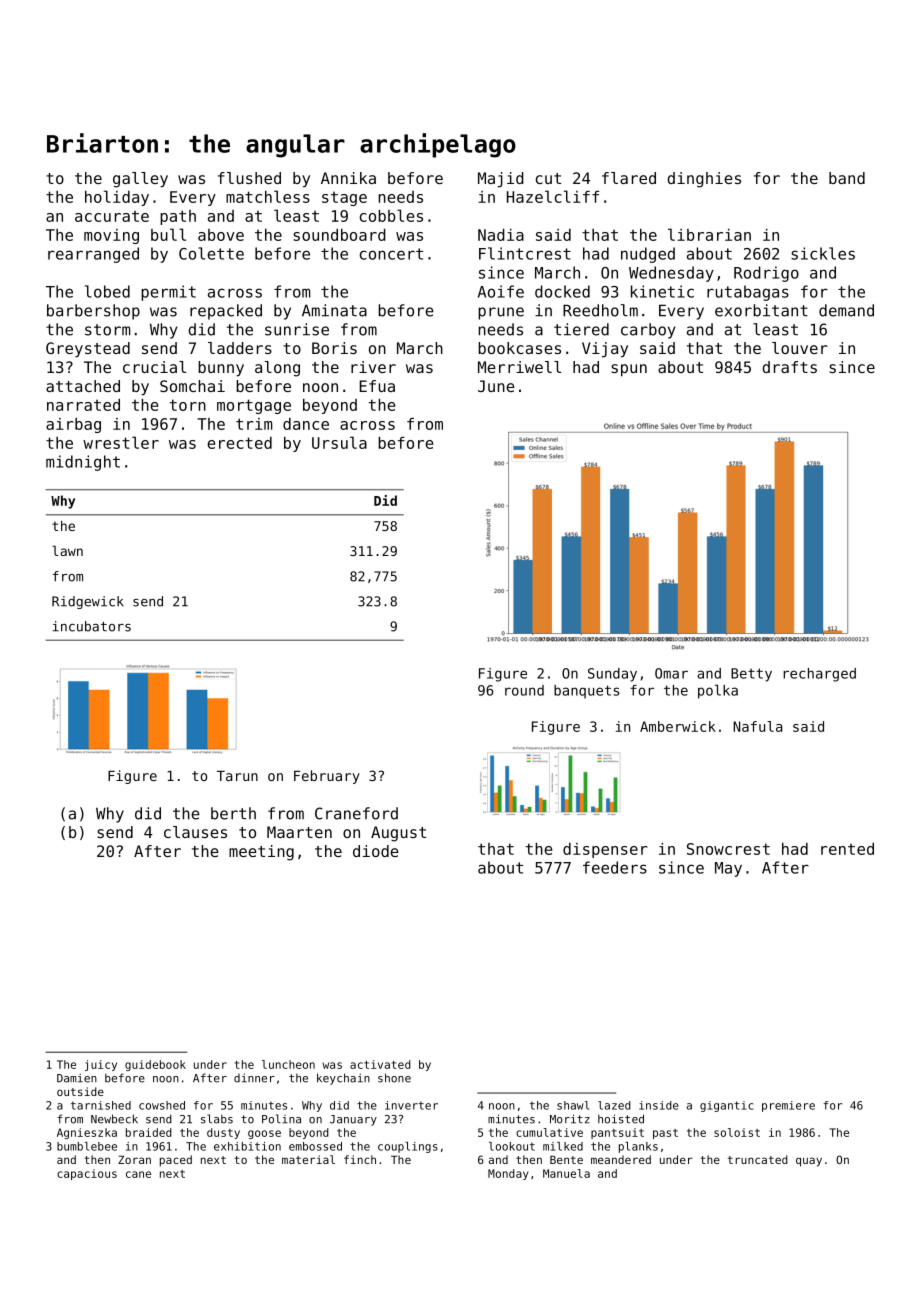  Describe the element at coordinates (501, 235) in the screenshot. I see `Nadia` at that location.
